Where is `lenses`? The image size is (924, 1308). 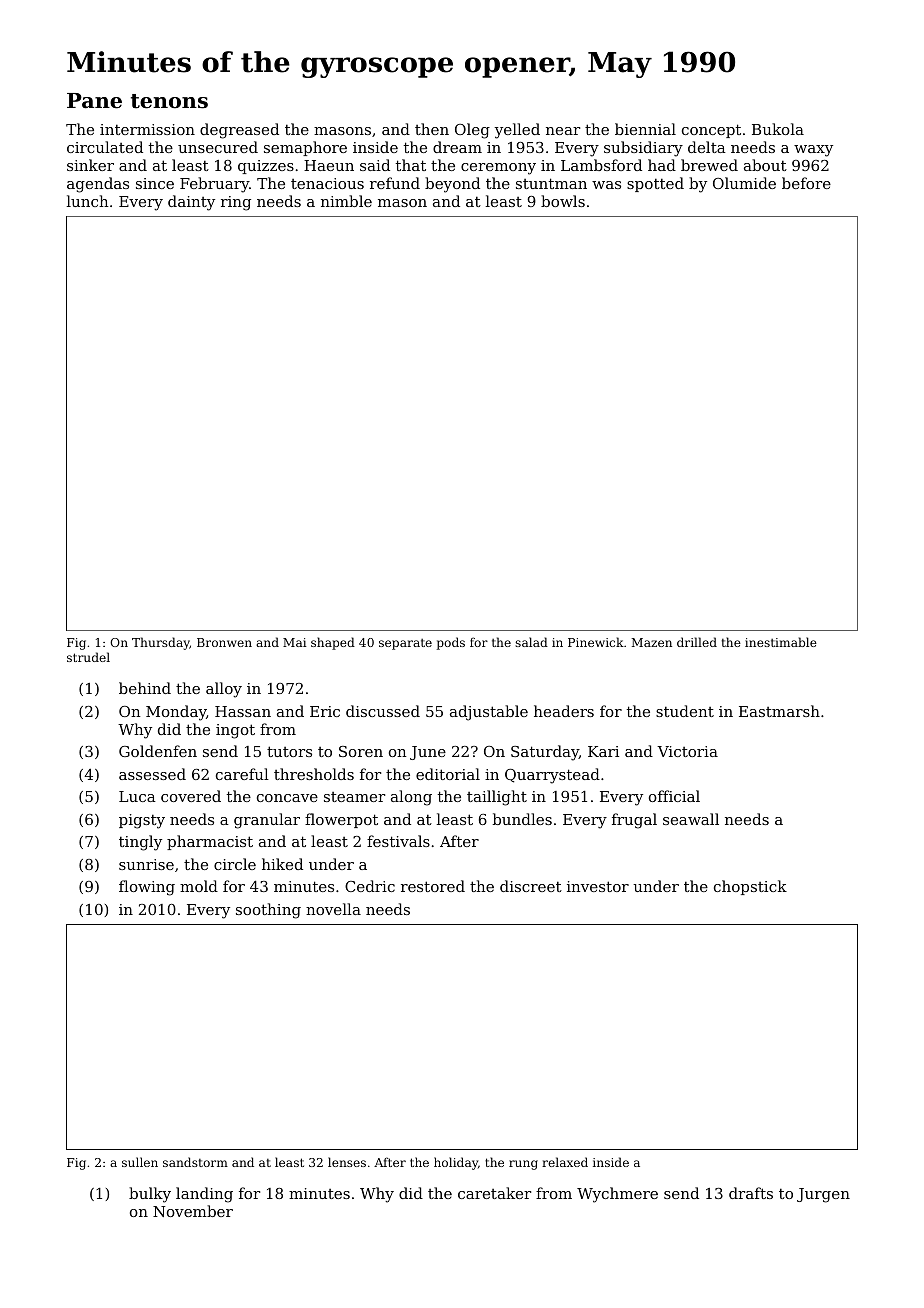 lenses is located at coordinates (347, 1162).
